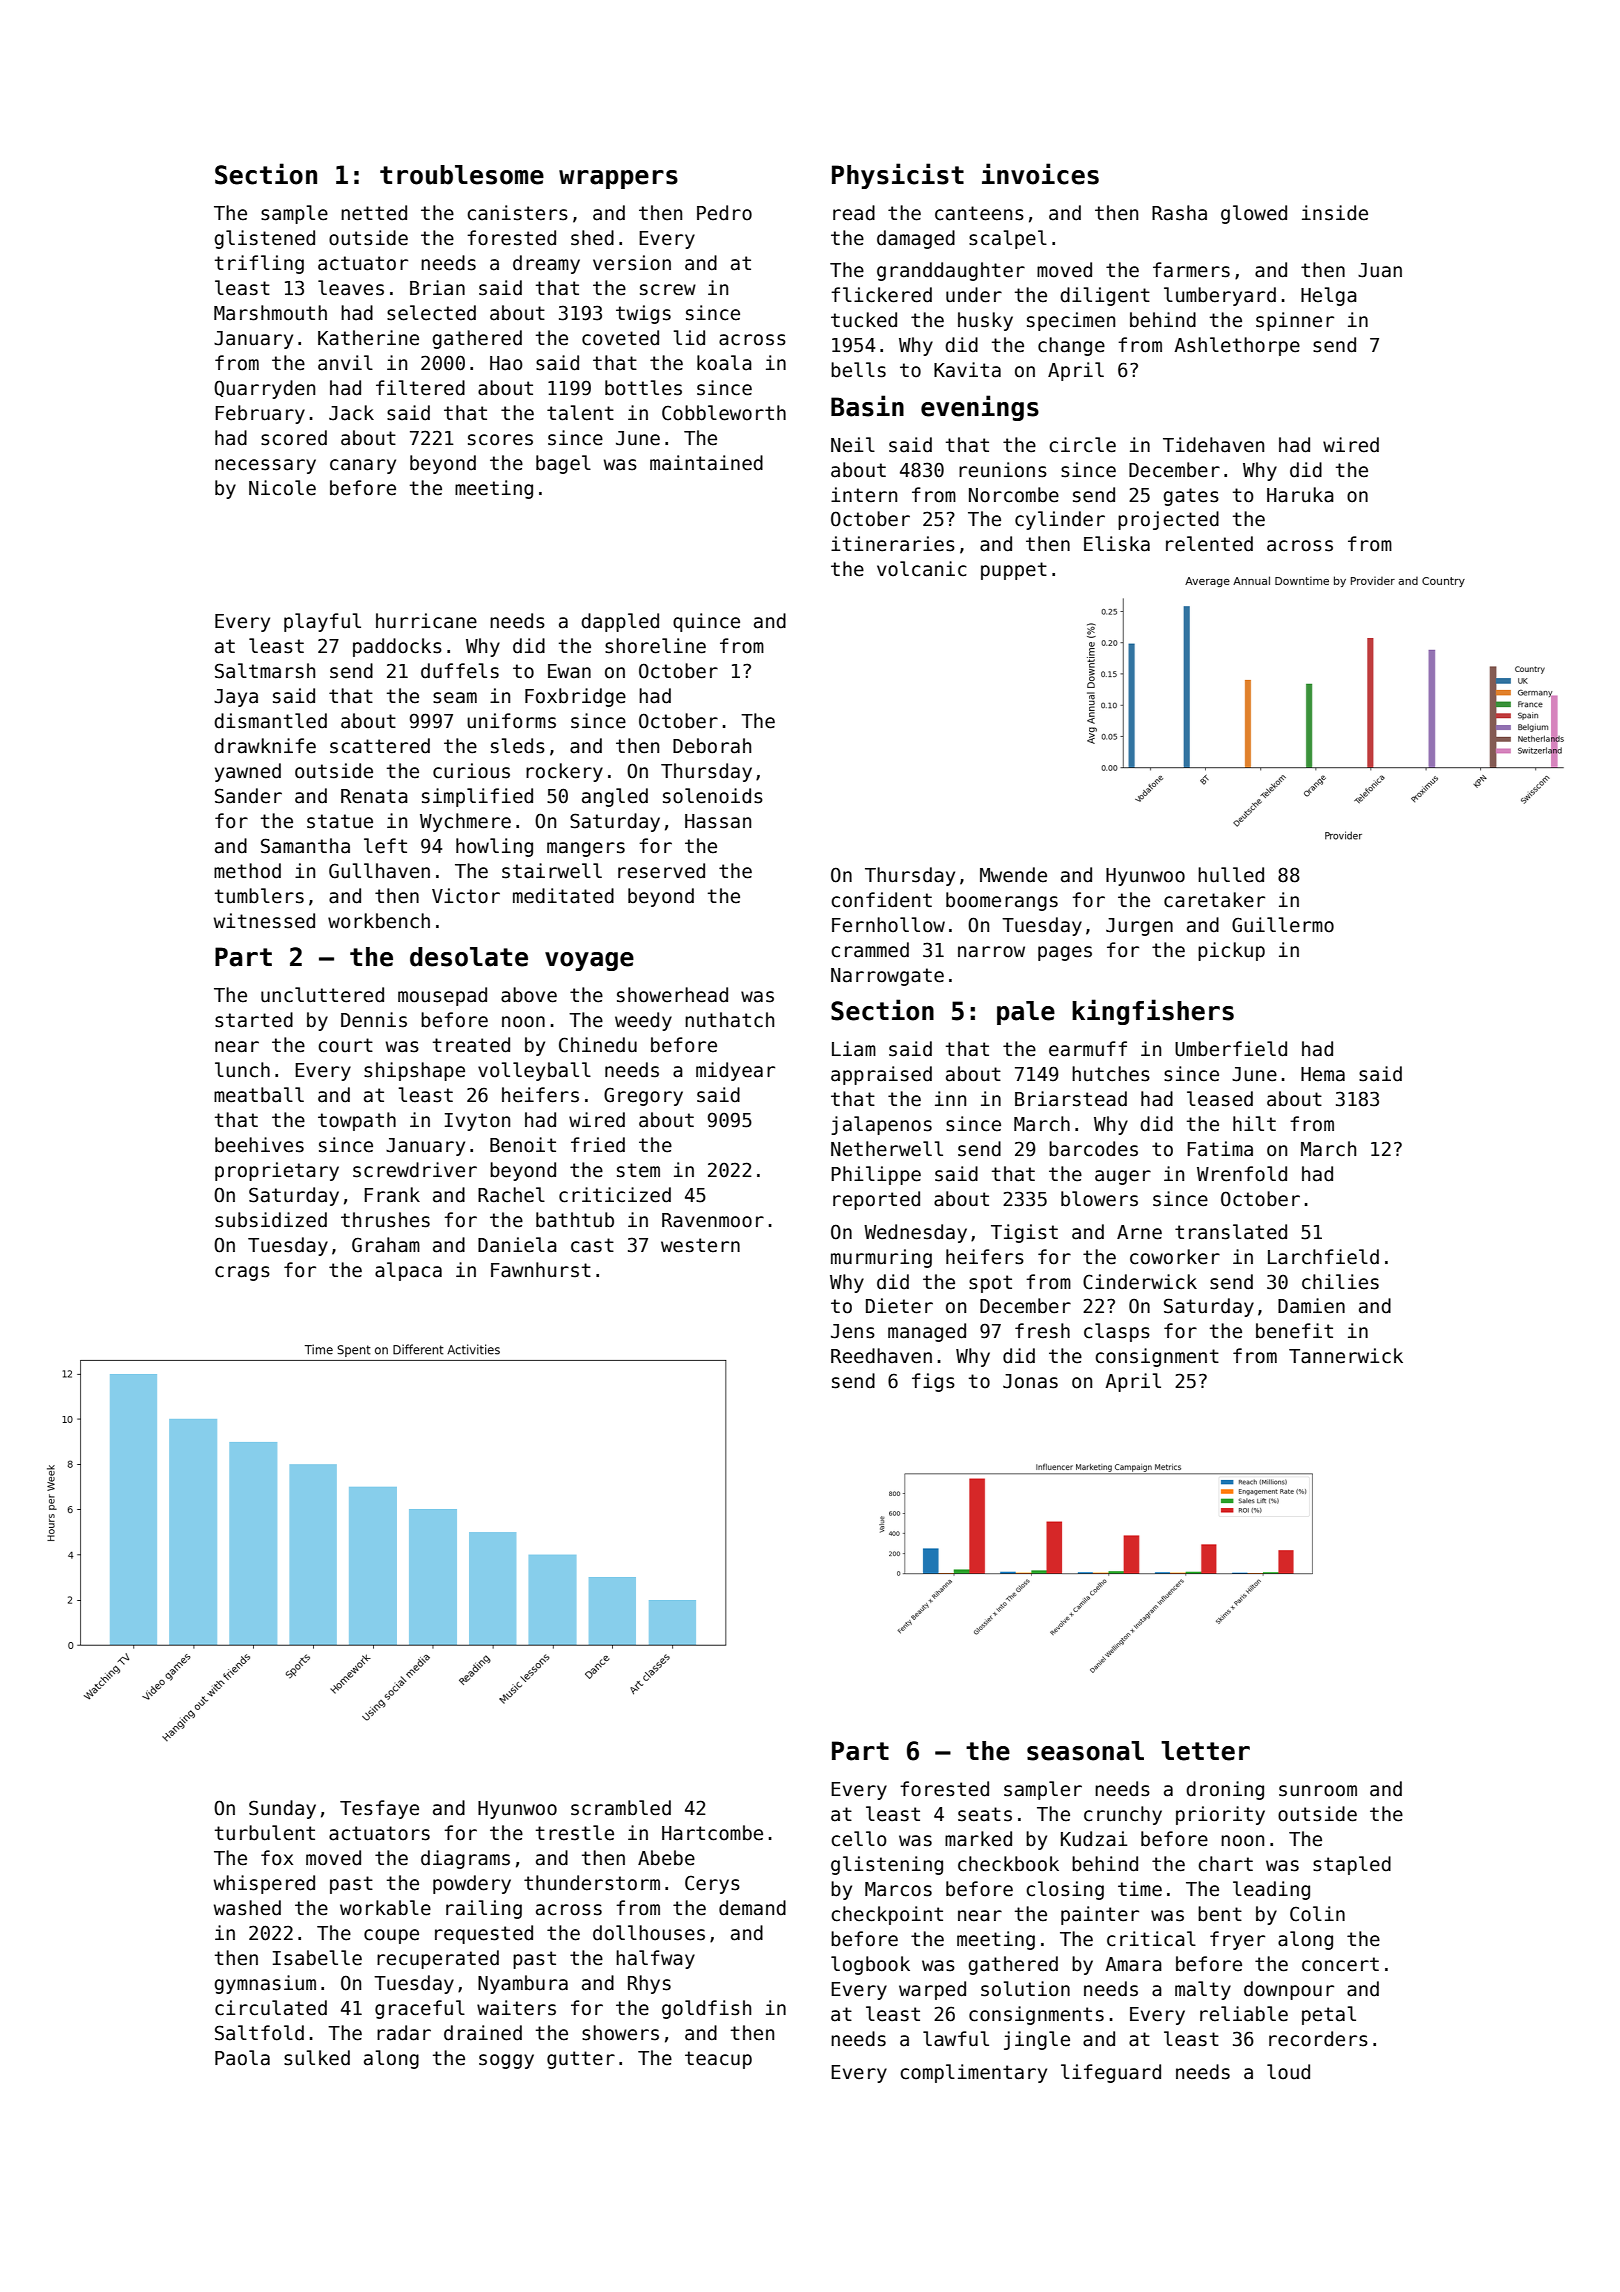 This screenshot has width=1620, height=2292. Describe the element at coordinates (368, 338) in the screenshot. I see `Katherine` at that location.
